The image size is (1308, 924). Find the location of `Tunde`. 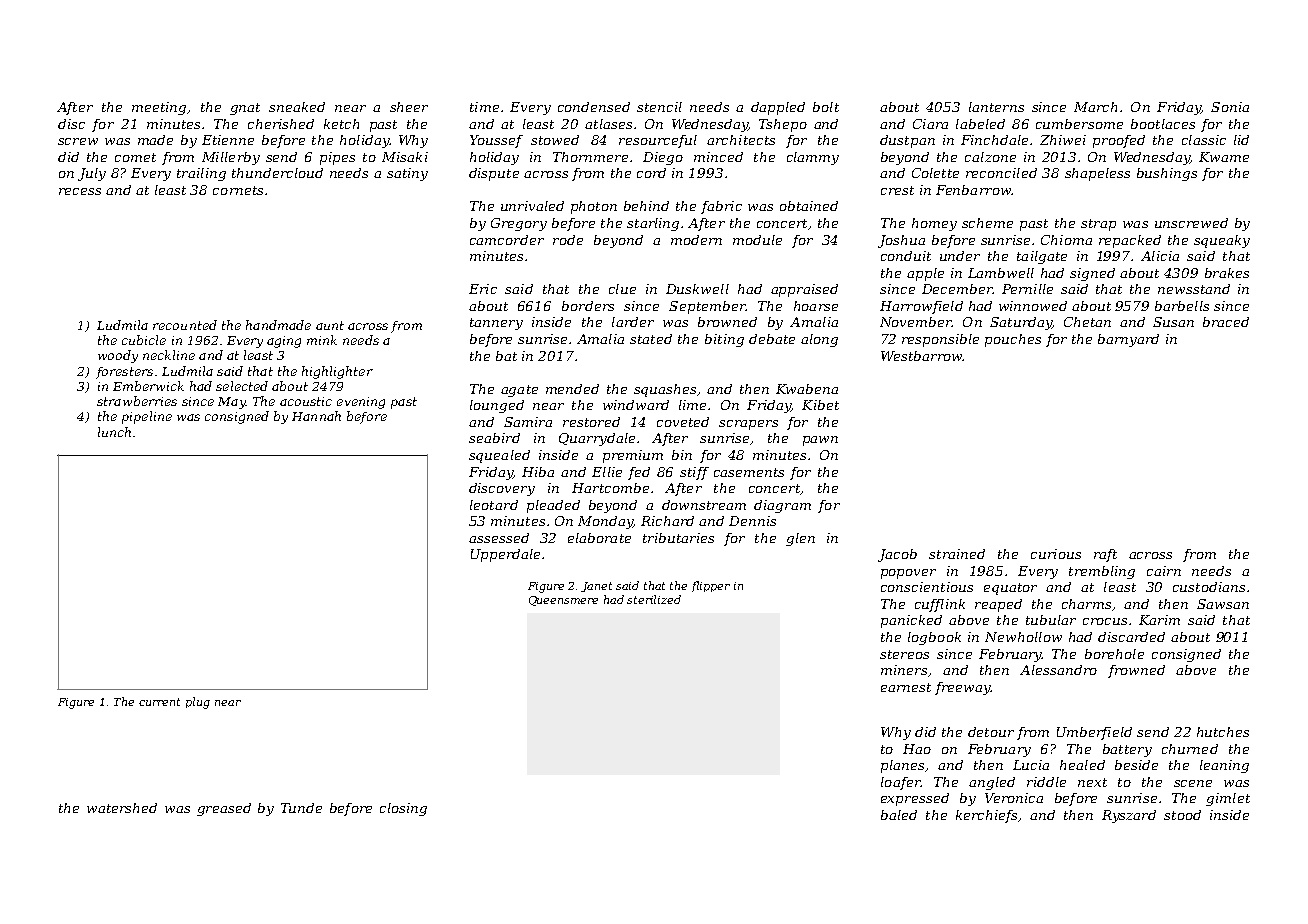

Tunde is located at coordinates (301, 808).
